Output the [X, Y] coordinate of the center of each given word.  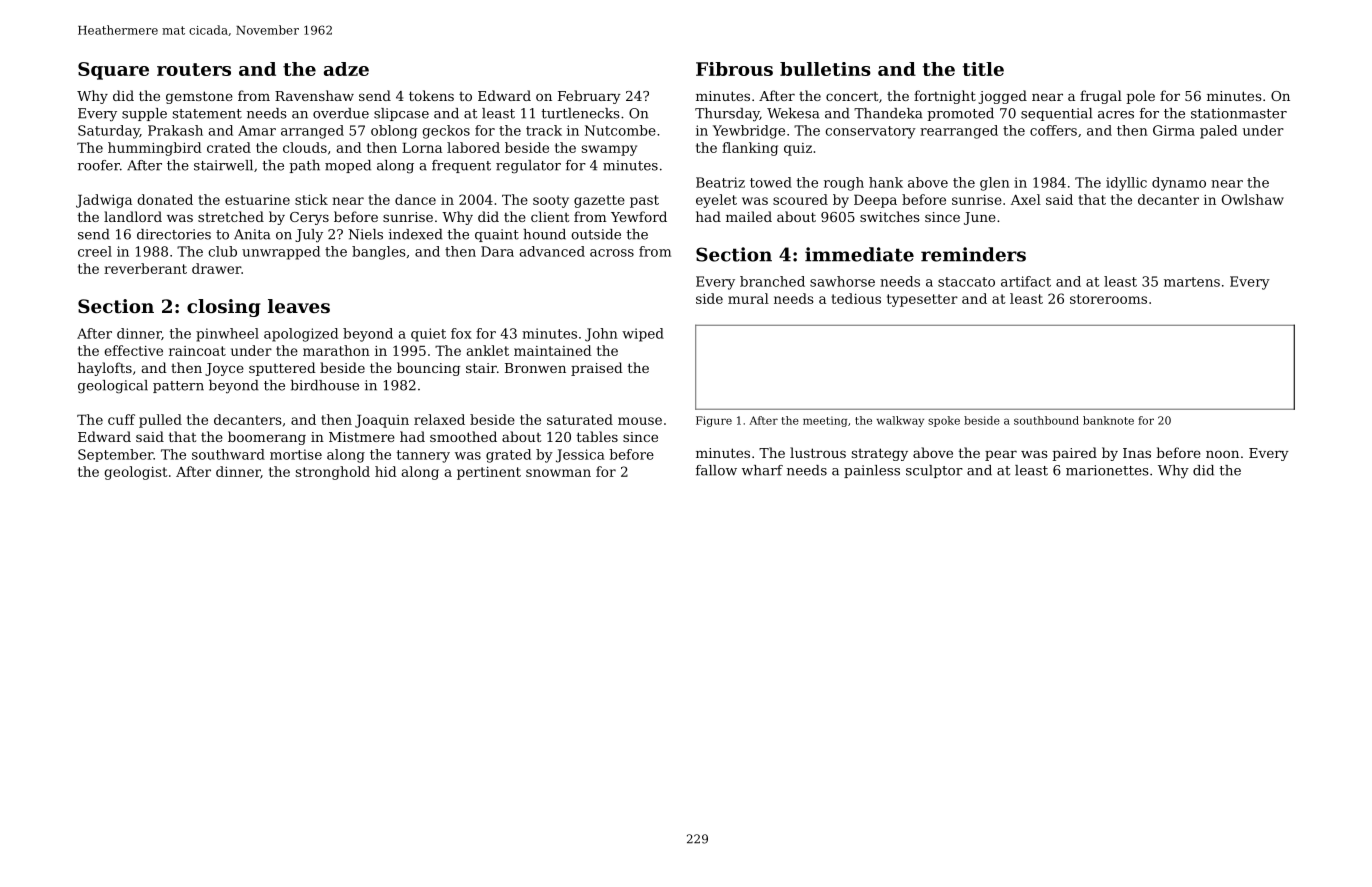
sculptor [934, 471]
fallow [716, 470]
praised [597, 369]
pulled [160, 421]
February [589, 97]
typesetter [922, 300]
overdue [341, 113]
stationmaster [1239, 113]
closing [223, 308]
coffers [1053, 130]
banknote [1108, 420]
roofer [99, 165]
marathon [336, 350]
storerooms [1108, 299]
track [544, 130]
